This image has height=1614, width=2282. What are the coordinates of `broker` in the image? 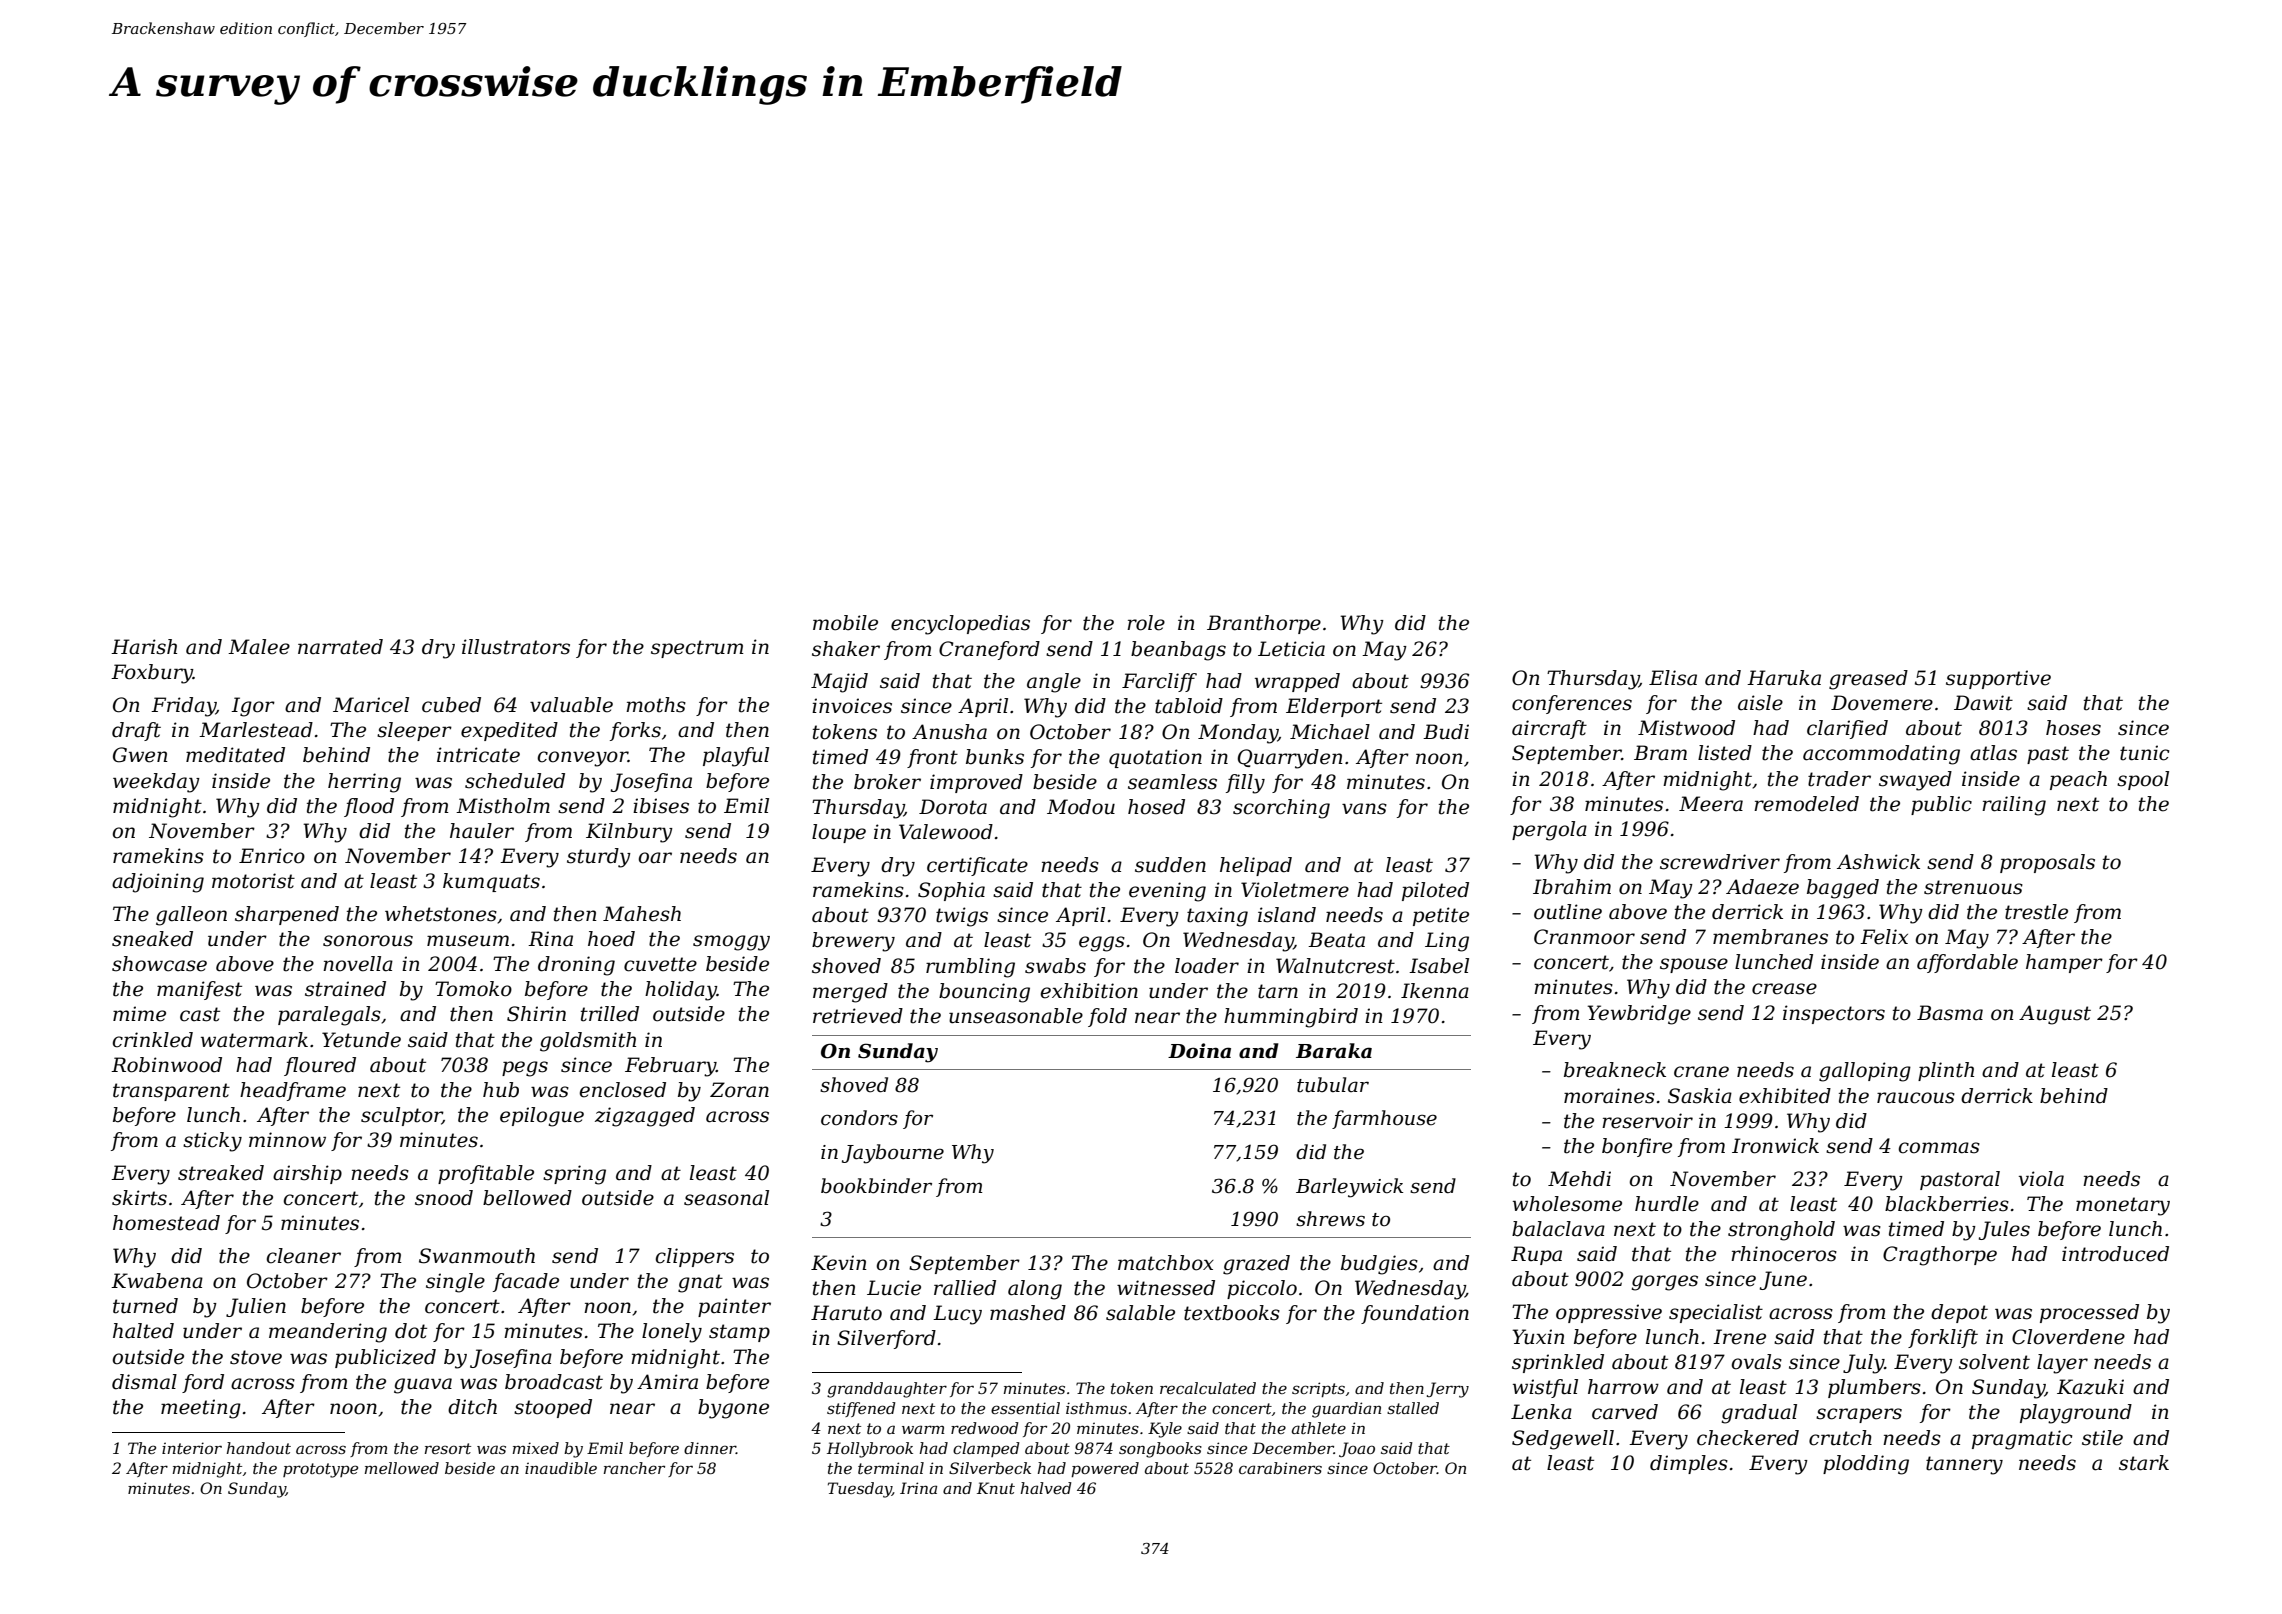 It's located at (887, 782).
